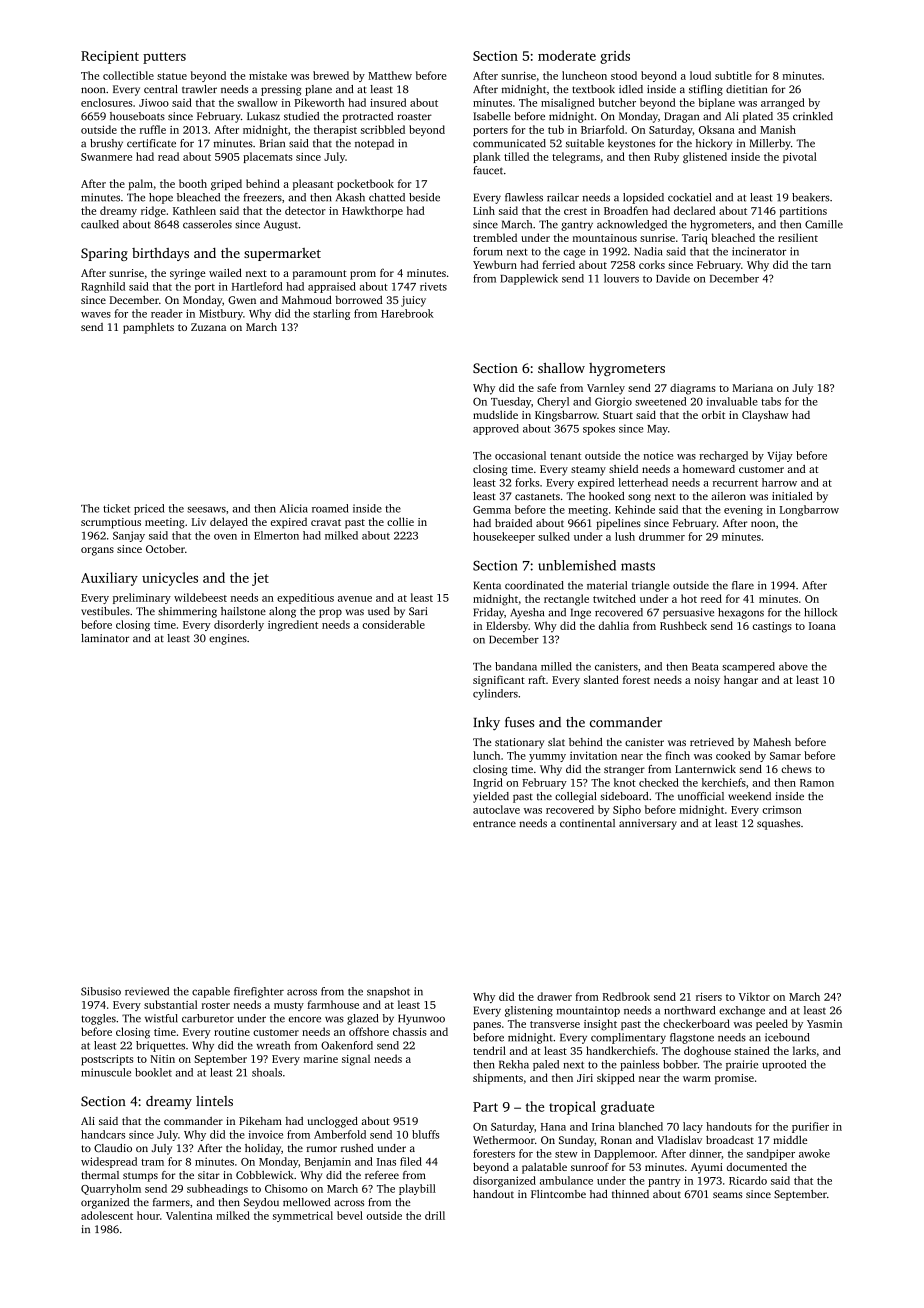 This screenshot has width=924, height=1308. I want to click on tarn, so click(821, 265).
